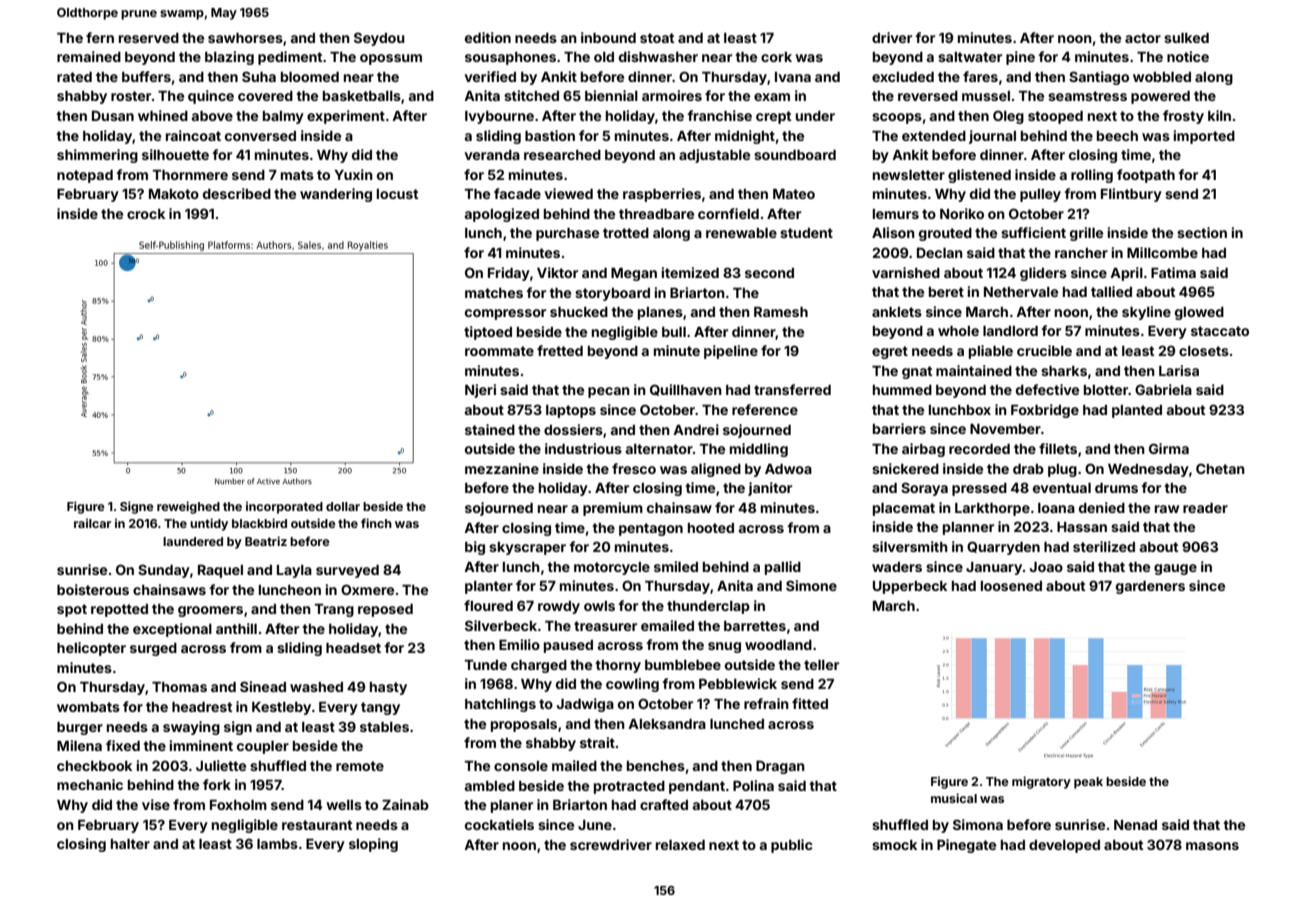  Describe the element at coordinates (1219, 115) in the screenshot. I see `kiln` at that location.
